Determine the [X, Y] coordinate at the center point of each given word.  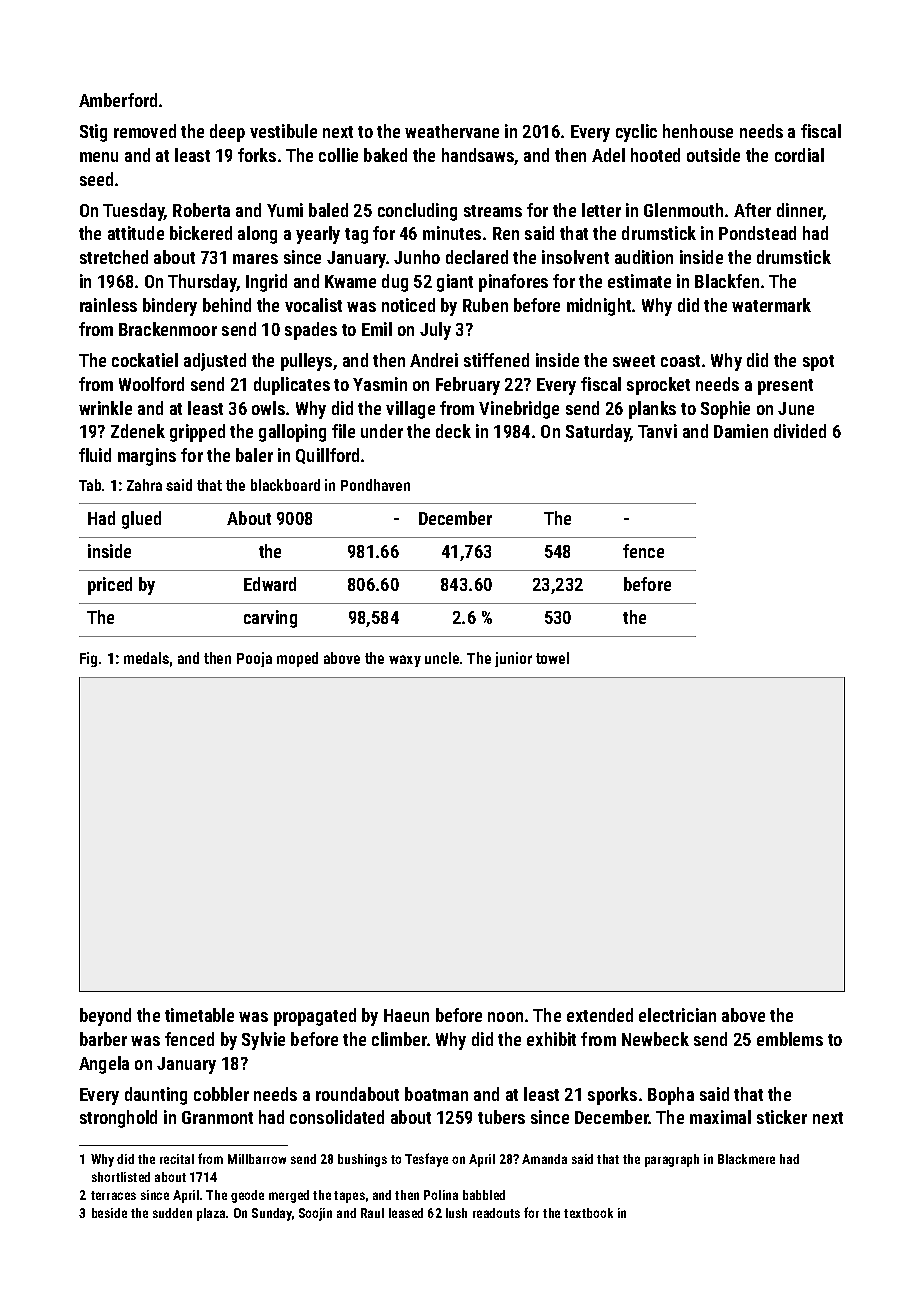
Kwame [350, 281]
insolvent [575, 257]
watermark [771, 305]
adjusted [215, 362]
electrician [677, 1015]
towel [552, 658]
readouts [496, 1213]
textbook [588, 1213]
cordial [799, 155]
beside [109, 1213]
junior [513, 659]
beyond [105, 1017]
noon [505, 1017]
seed [96, 179]
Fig [88, 659]
